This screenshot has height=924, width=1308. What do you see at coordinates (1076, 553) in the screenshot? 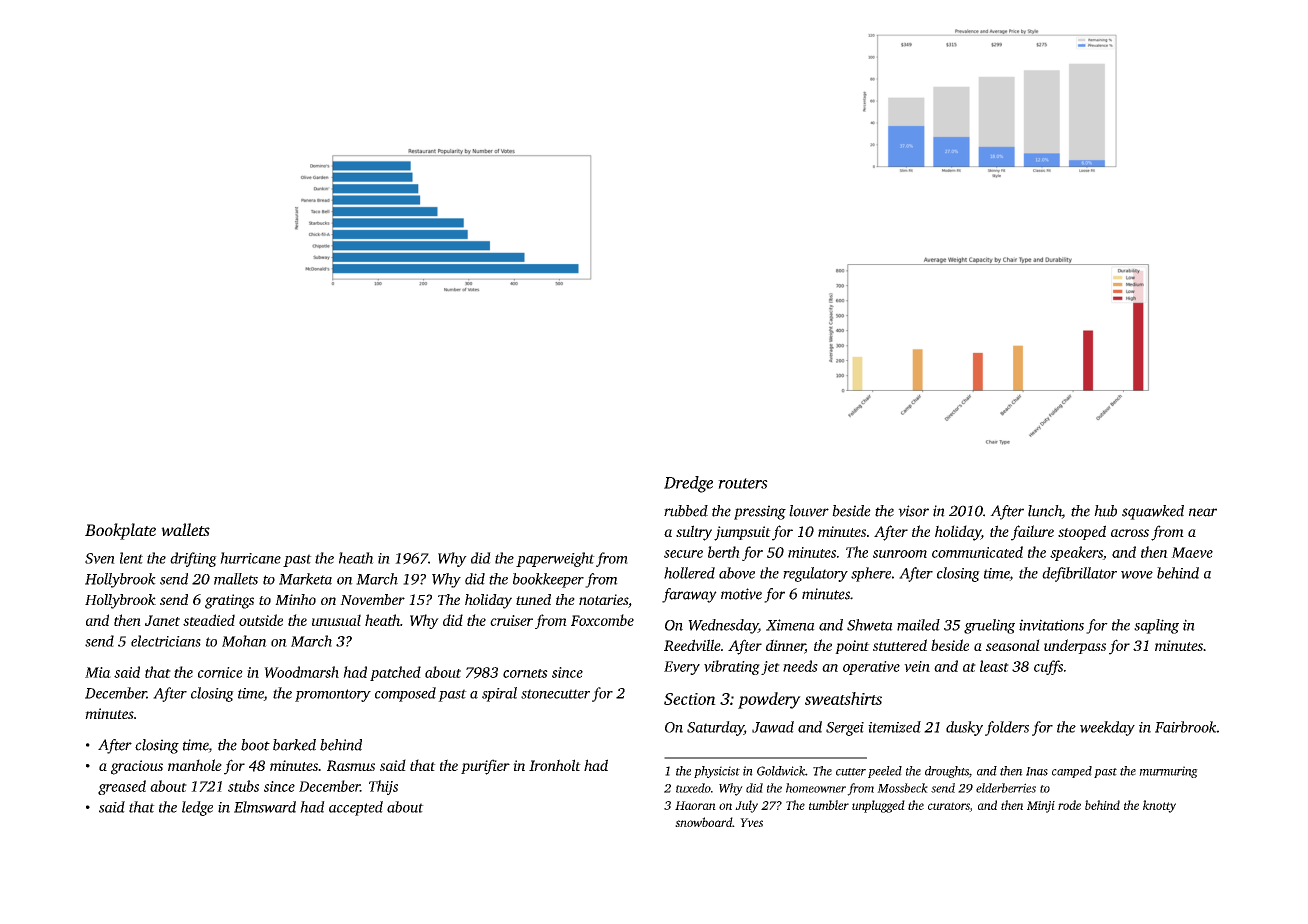
I see `speakers` at bounding box center [1076, 553].
